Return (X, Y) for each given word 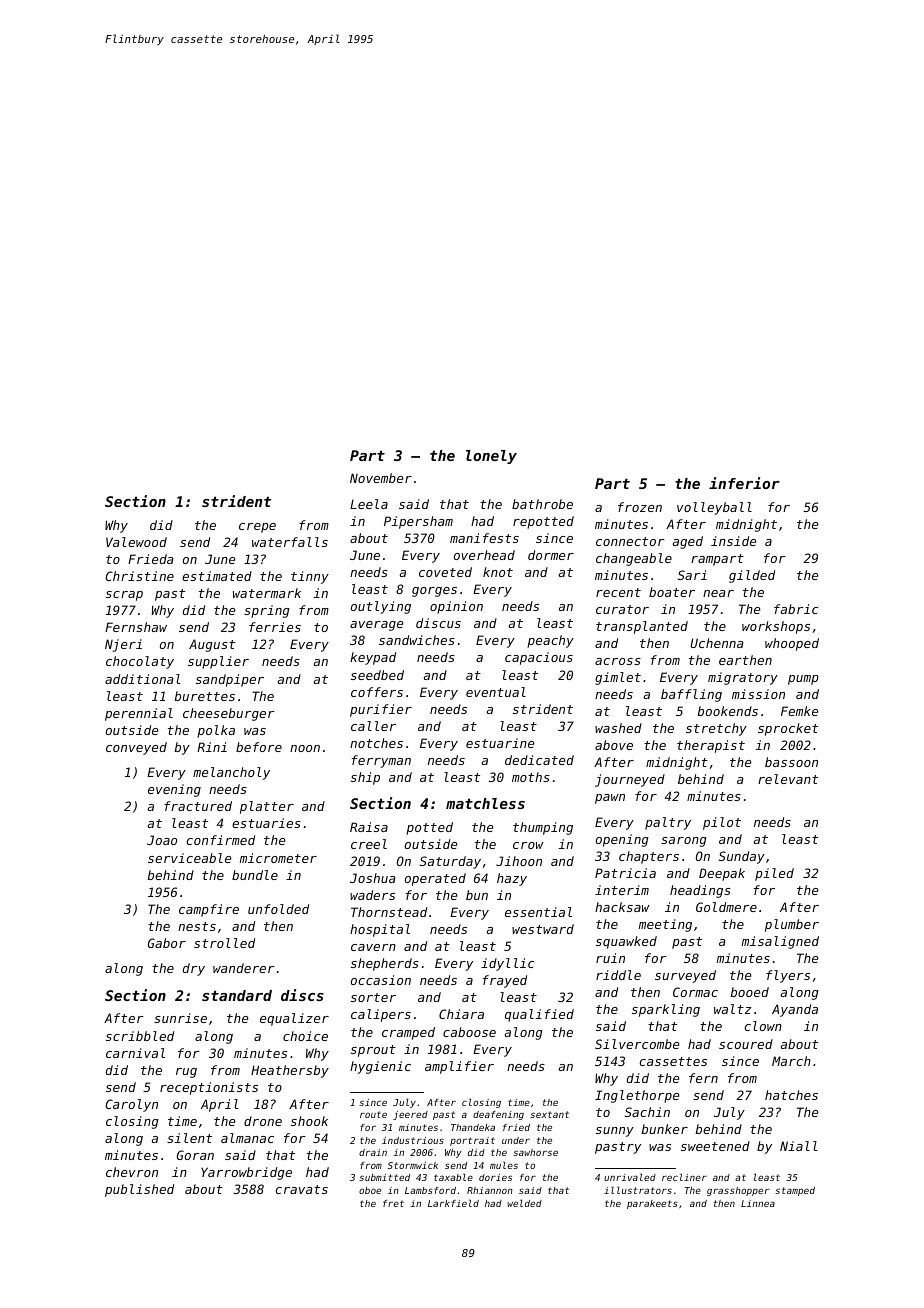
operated (435, 879)
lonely (491, 457)
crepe (257, 528)
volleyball (714, 508)
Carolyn (132, 1105)
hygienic (380, 1067)
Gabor (167, 943)
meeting (665, 925)
